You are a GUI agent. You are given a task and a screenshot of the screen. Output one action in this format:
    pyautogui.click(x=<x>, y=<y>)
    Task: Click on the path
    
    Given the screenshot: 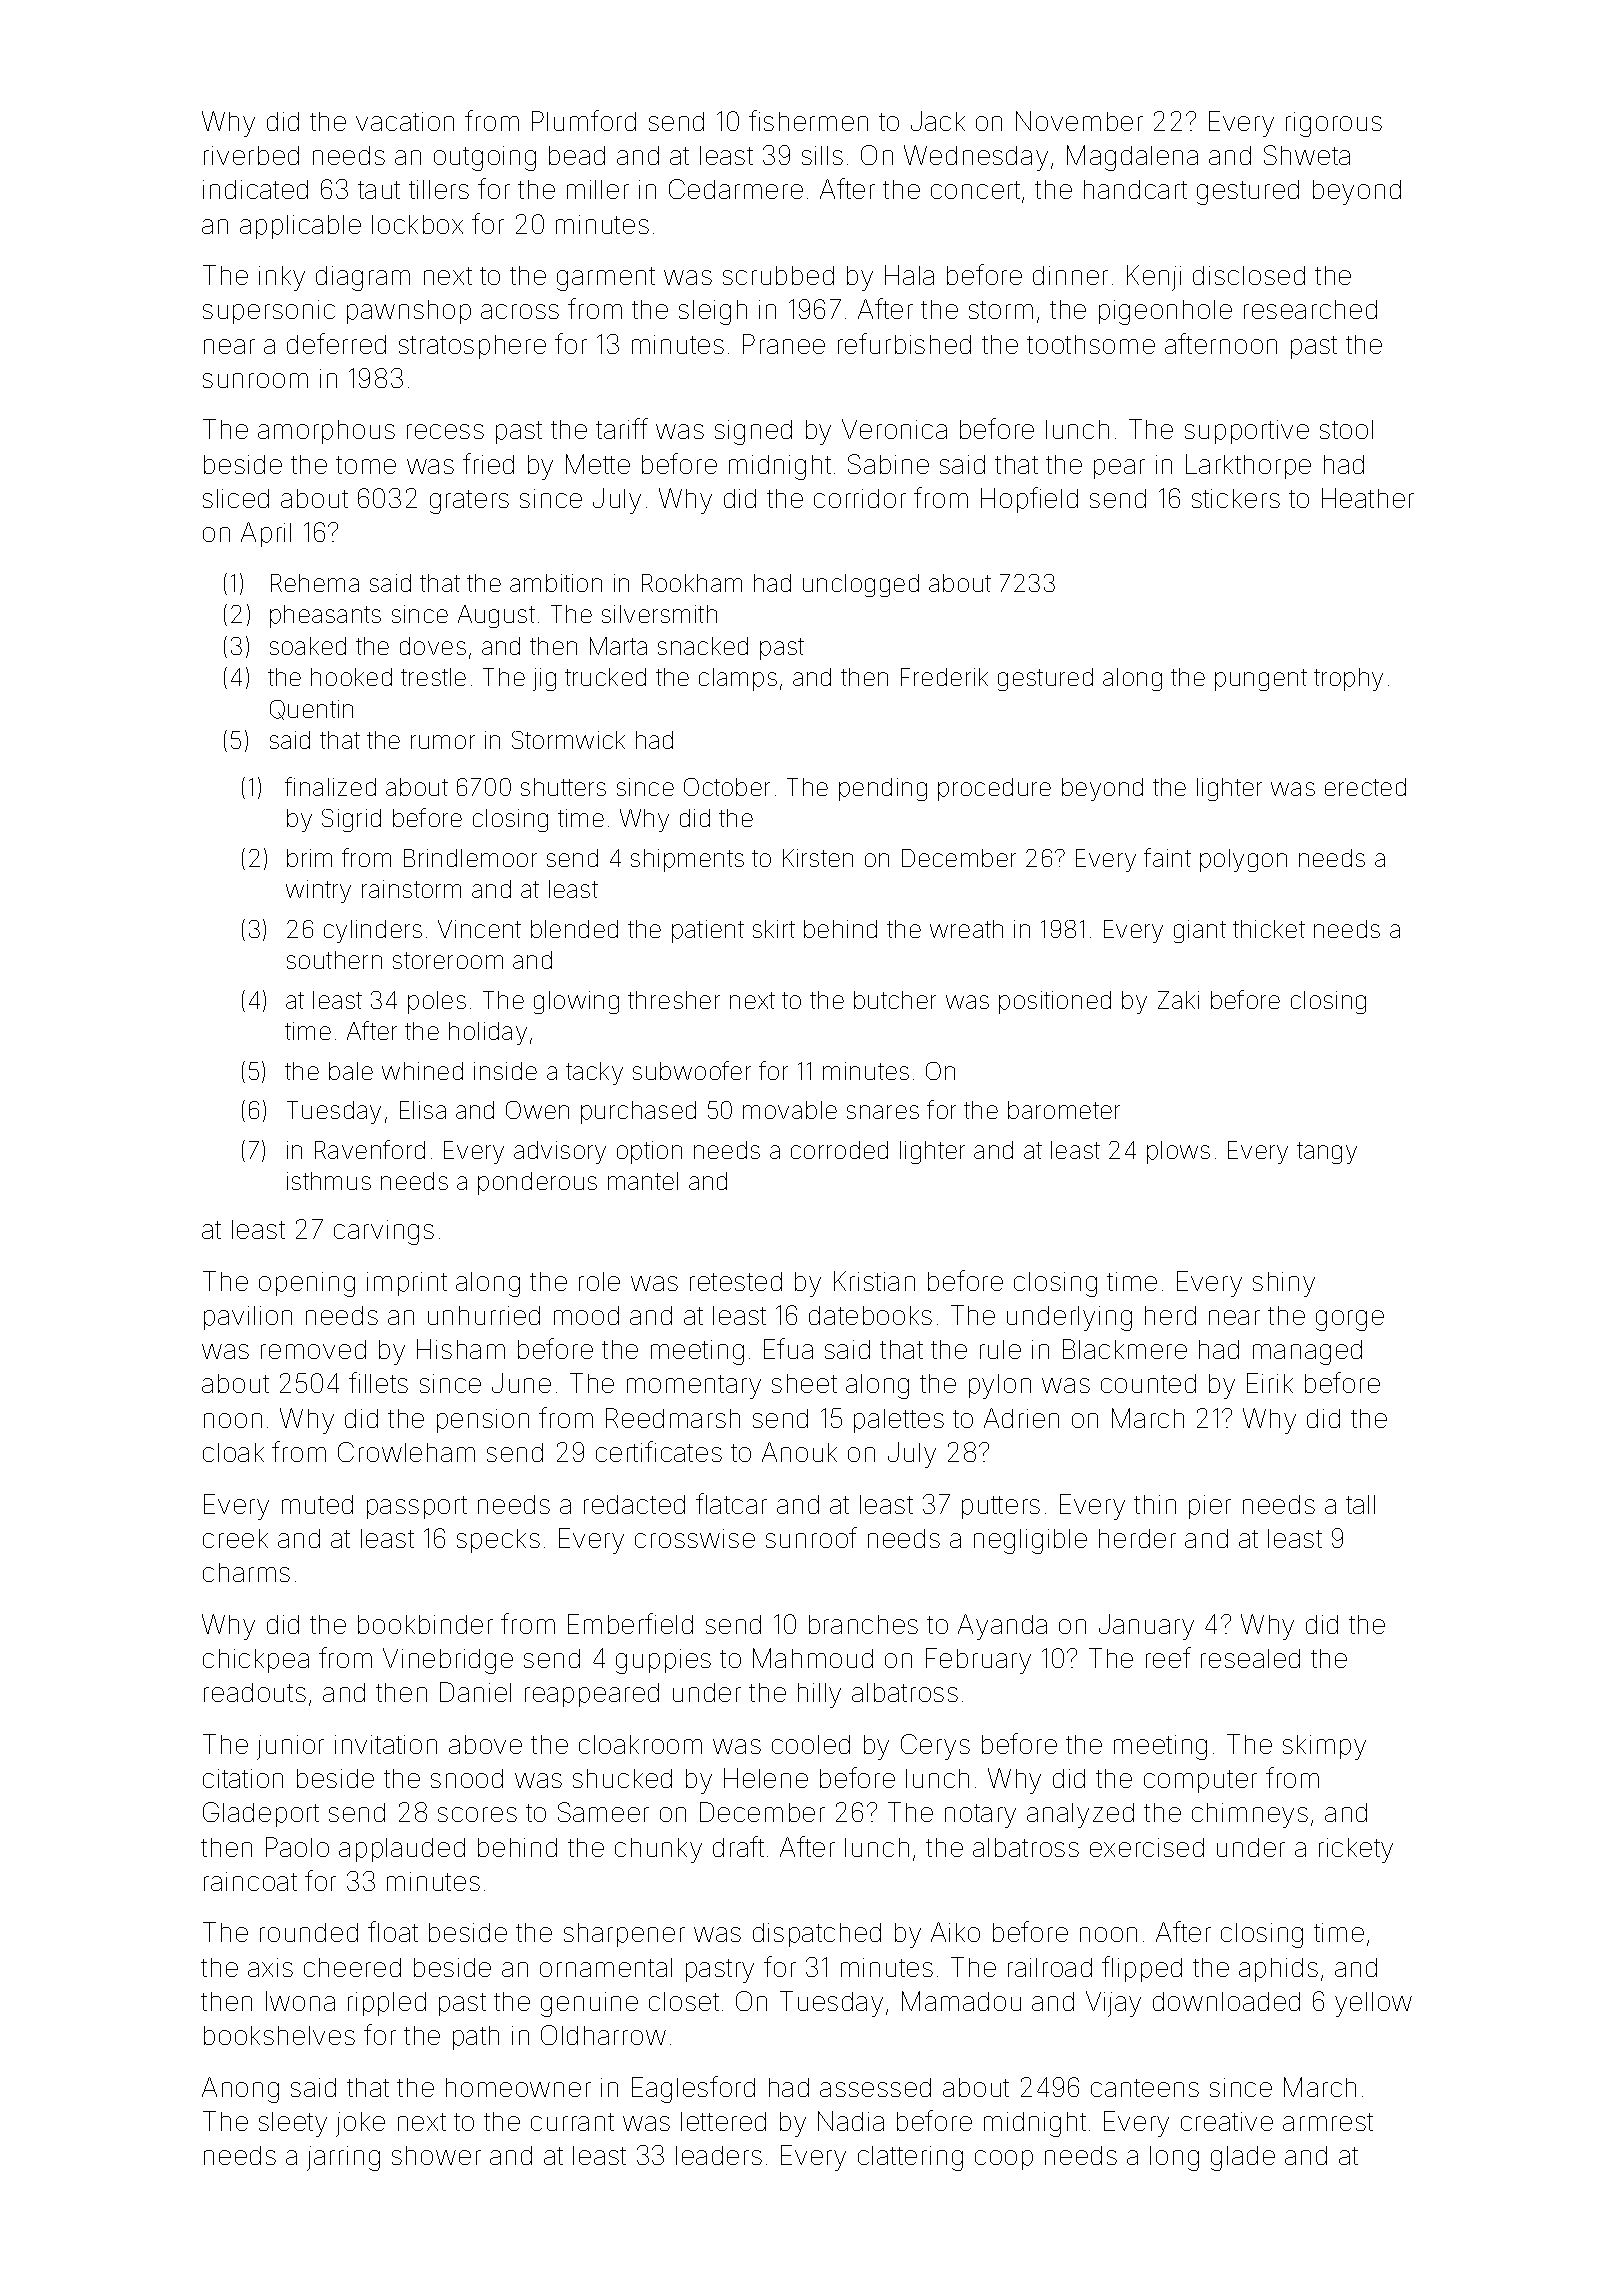 What is the action you would take?
    pyautogui.click(x=476, y=2038)
